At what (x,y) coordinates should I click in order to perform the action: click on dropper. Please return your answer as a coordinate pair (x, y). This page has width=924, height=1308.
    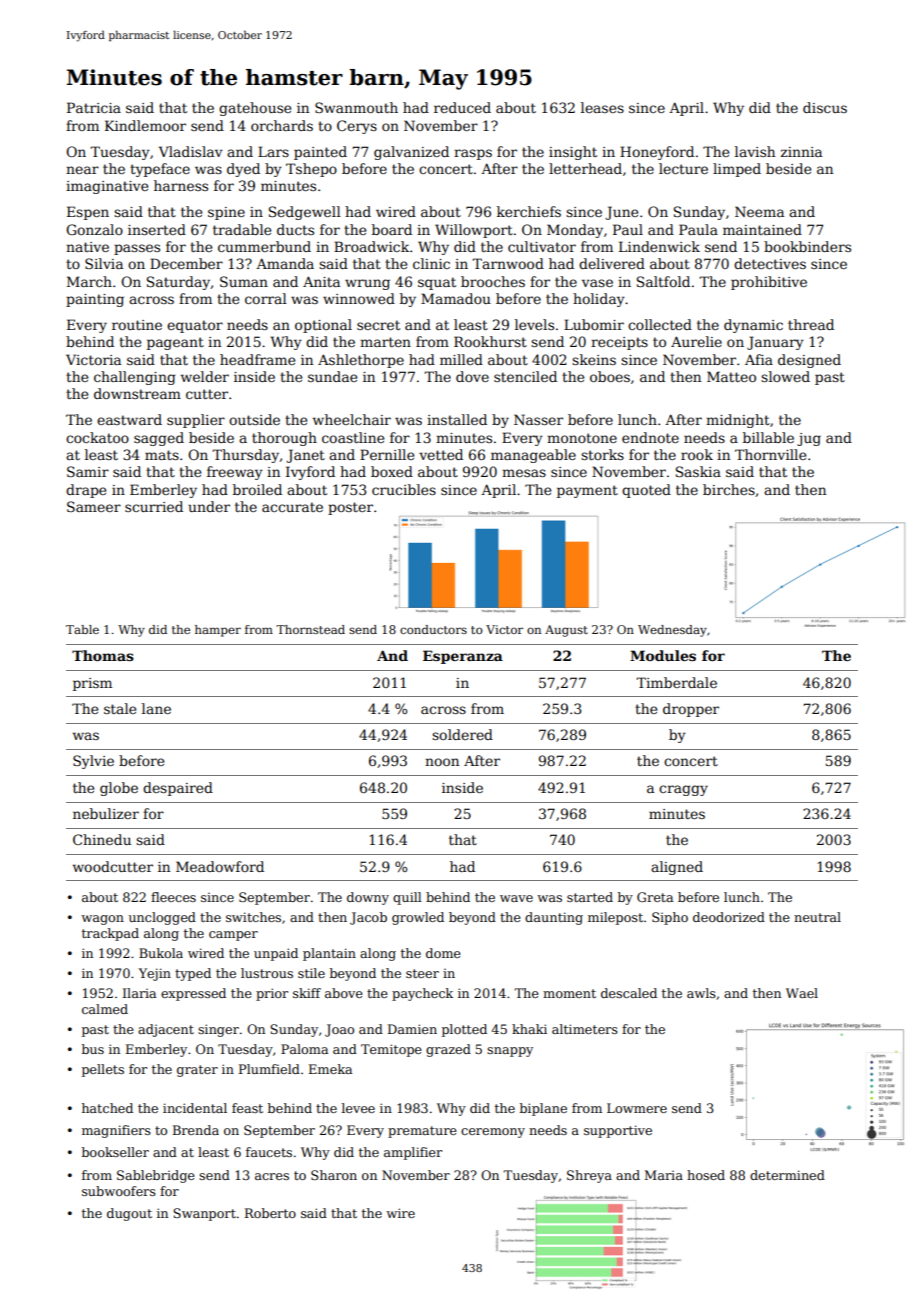
    Looking at the image, I should click on (691, 710).
